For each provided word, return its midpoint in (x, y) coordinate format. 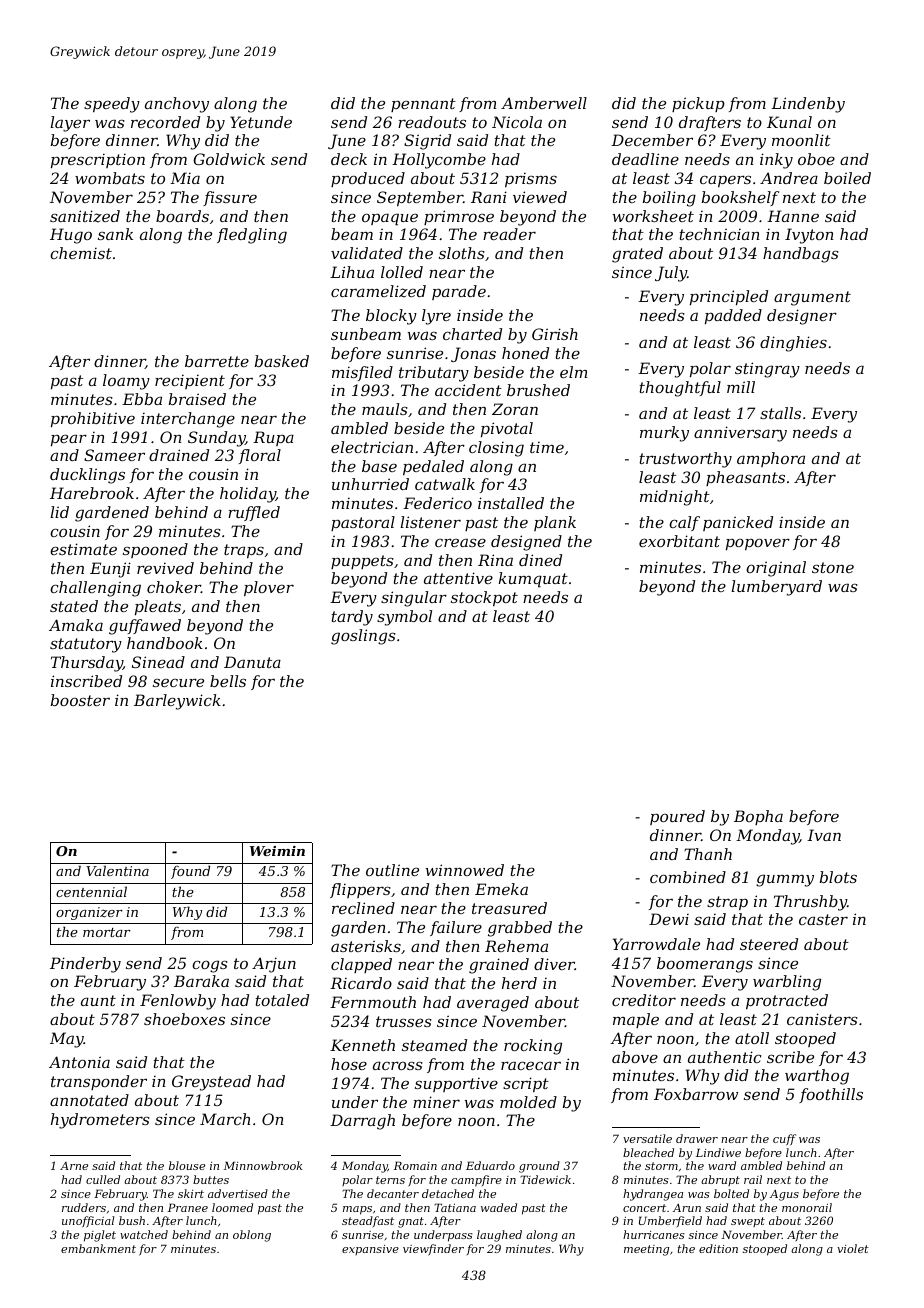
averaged (493, 1004)
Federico (437, 503)
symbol (404, 618)
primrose (459, 217)
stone (833, 567)
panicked (738, 523)
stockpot (484, 598)
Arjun (274, 965)
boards (182, 216)
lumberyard (777, 588)
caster (823, 919)
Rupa (273, 438)
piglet (100, 1236)
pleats (158, 607)
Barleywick (177, 702)
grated (637, 255)
